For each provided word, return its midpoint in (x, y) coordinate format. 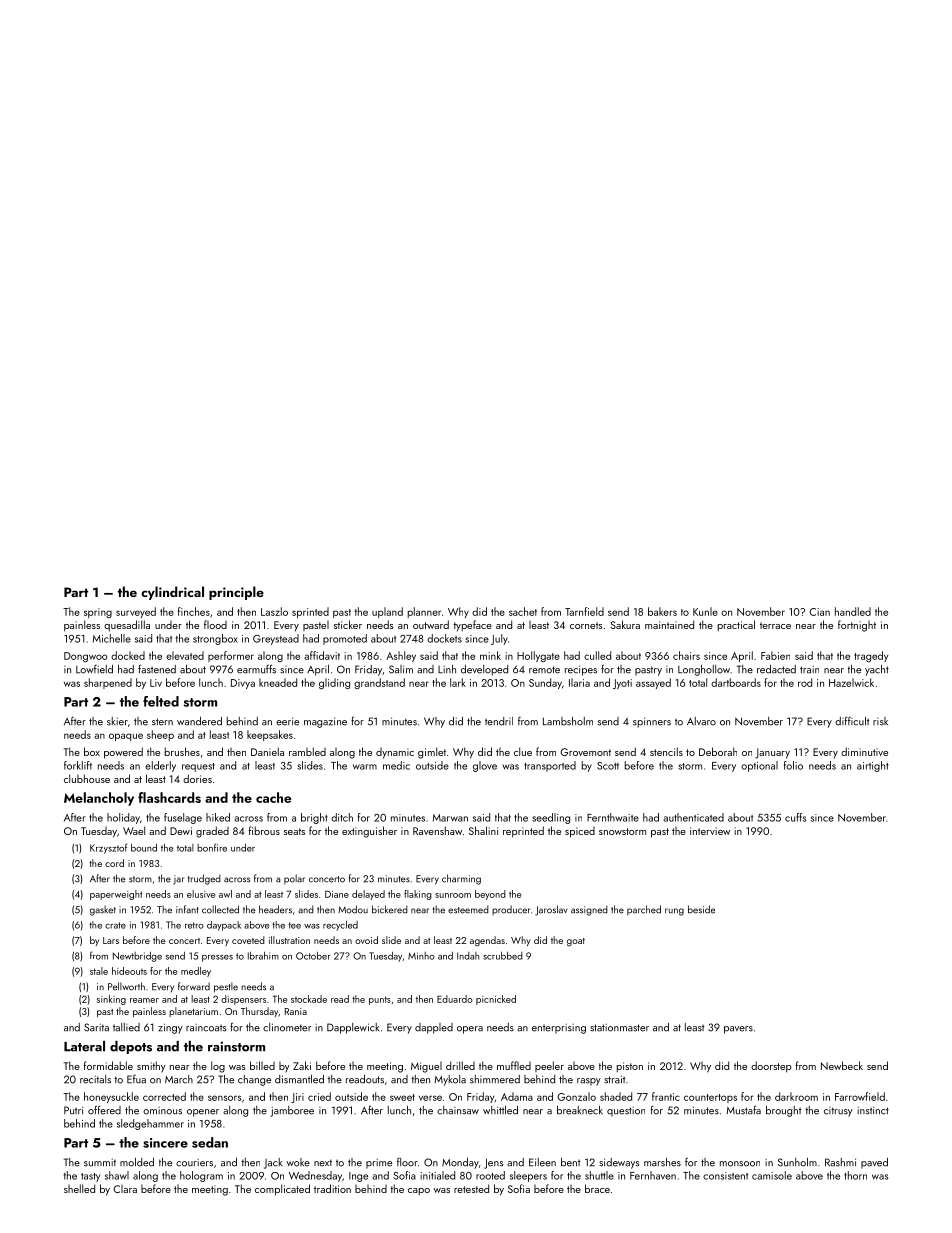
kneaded (278, 682)
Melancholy (99, 799)
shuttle (599, 1175)
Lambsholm (568, 721)
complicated (282, 1190)
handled (853, 611)
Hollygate (538, 656)
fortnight (857, 626)
